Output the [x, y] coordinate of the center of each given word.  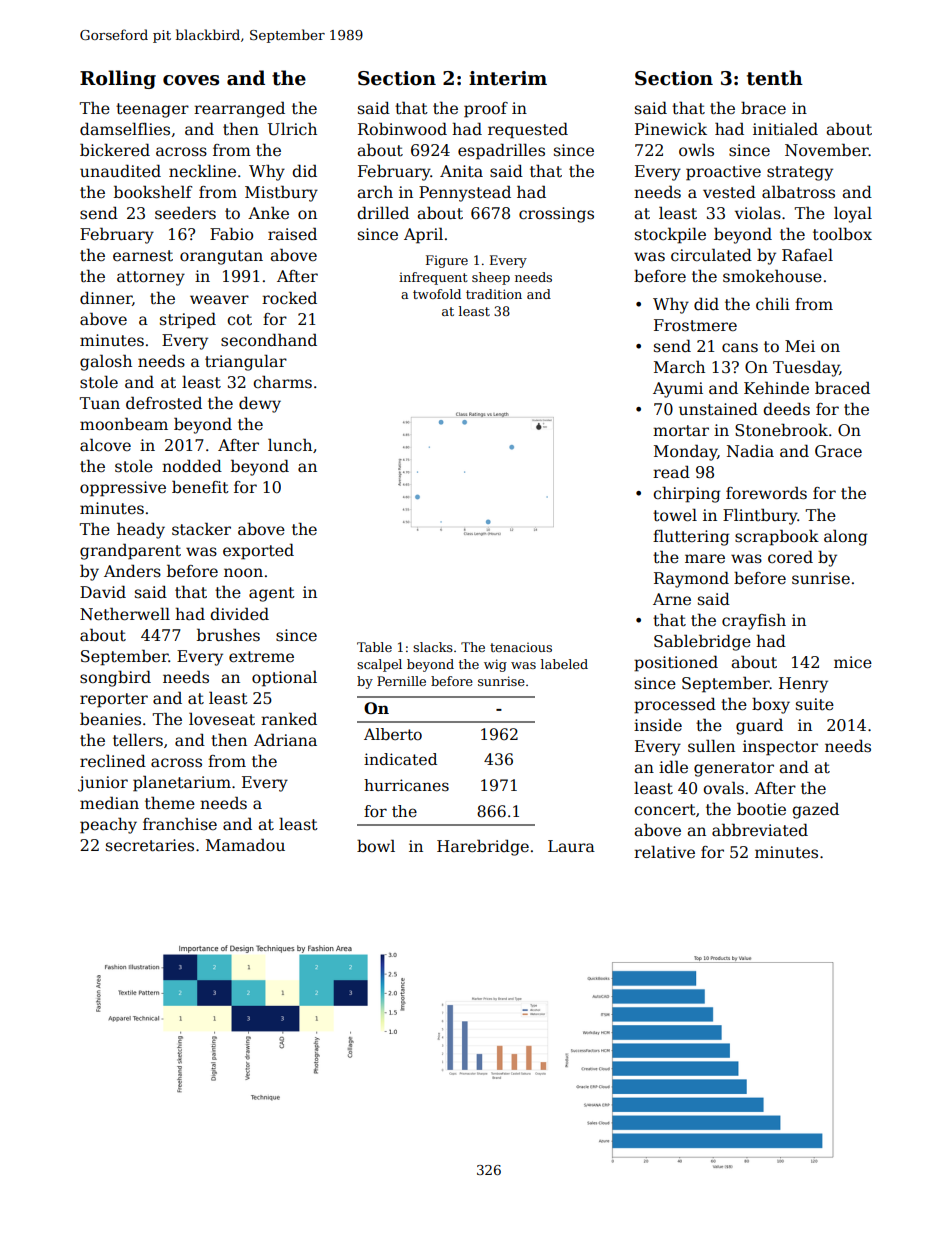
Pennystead [465, 193]
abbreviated [760, 830]
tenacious [521, 647]
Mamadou [245, 845]
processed [675, 705]
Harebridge [483, 847]
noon [243, 573]
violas [758, 213]
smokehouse [772, 276]
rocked [289, 298]
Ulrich [292, 129]
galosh [106, 362]
